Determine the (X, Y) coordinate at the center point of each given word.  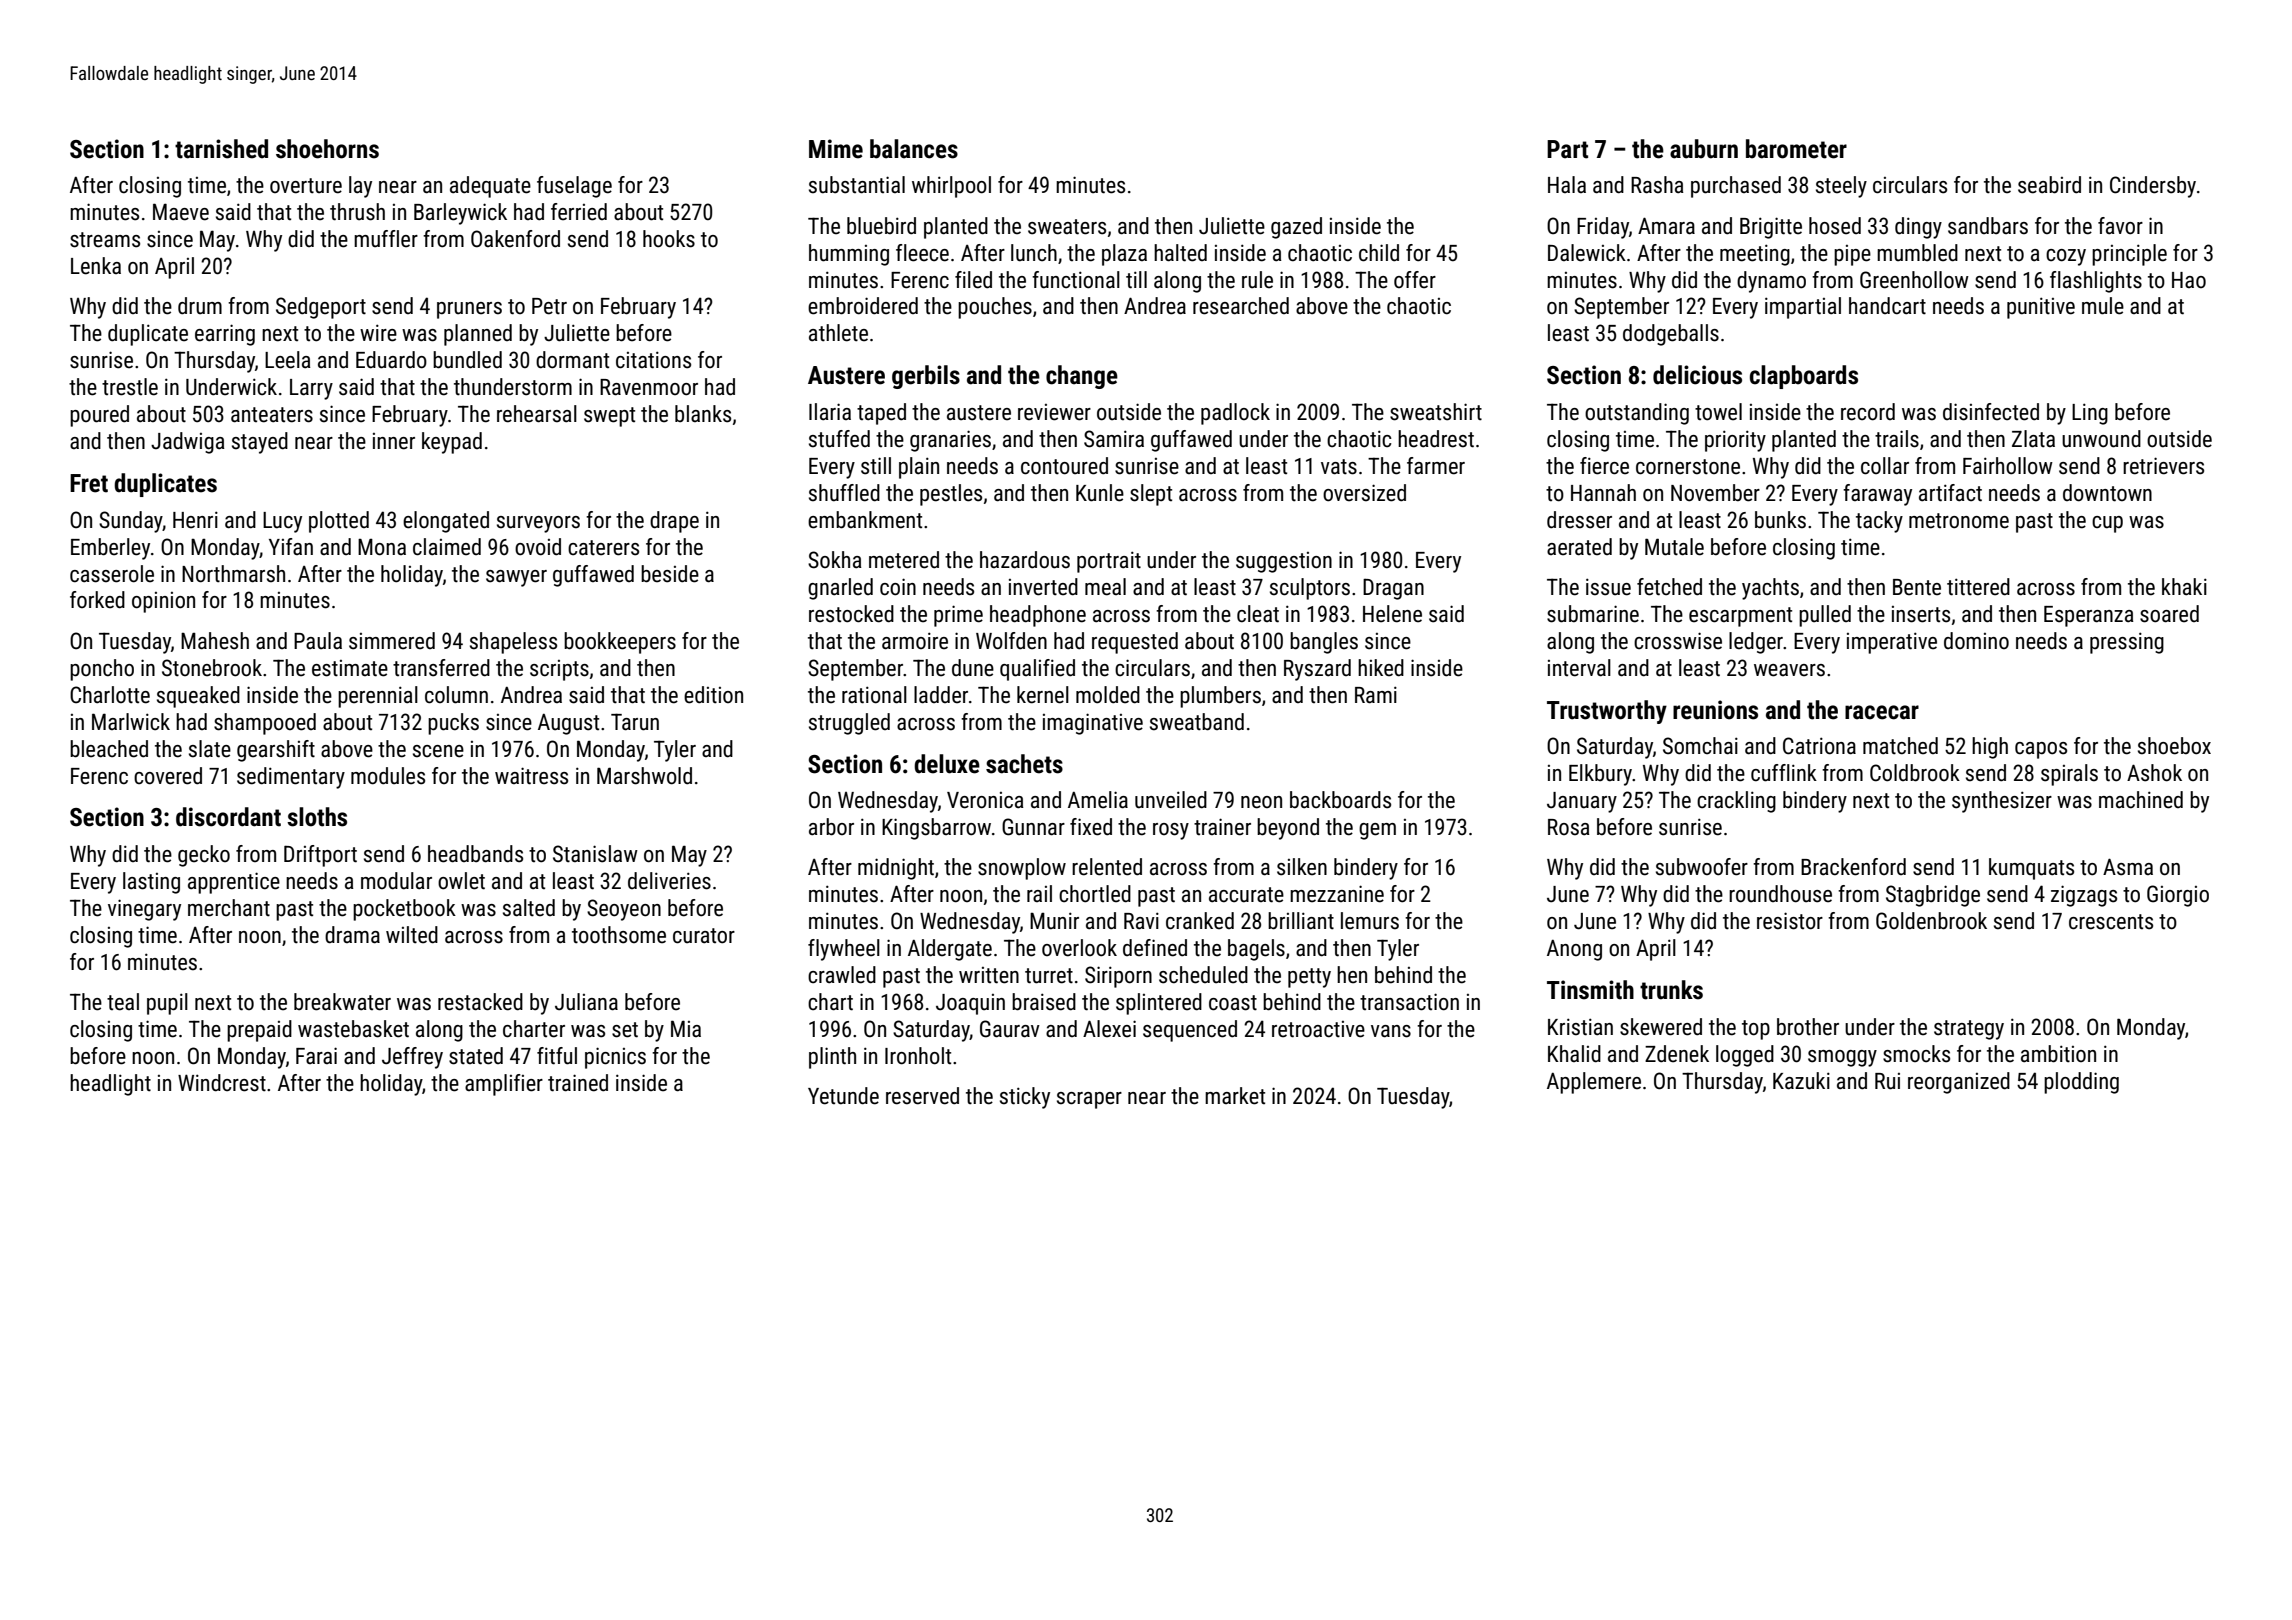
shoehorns (327, 149)
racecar (1882, 712)
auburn (1704, 149)
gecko (204, 856)
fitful (557, 1056)
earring (225, 335)
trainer (1222, 827)
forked (97, 600)
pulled (1825, 616)
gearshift (276, 751)
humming (849, 255)
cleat (1258, 614)
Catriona (1819, 746)
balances (914, 149)
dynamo (1771, 282)
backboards (1340, 800)
